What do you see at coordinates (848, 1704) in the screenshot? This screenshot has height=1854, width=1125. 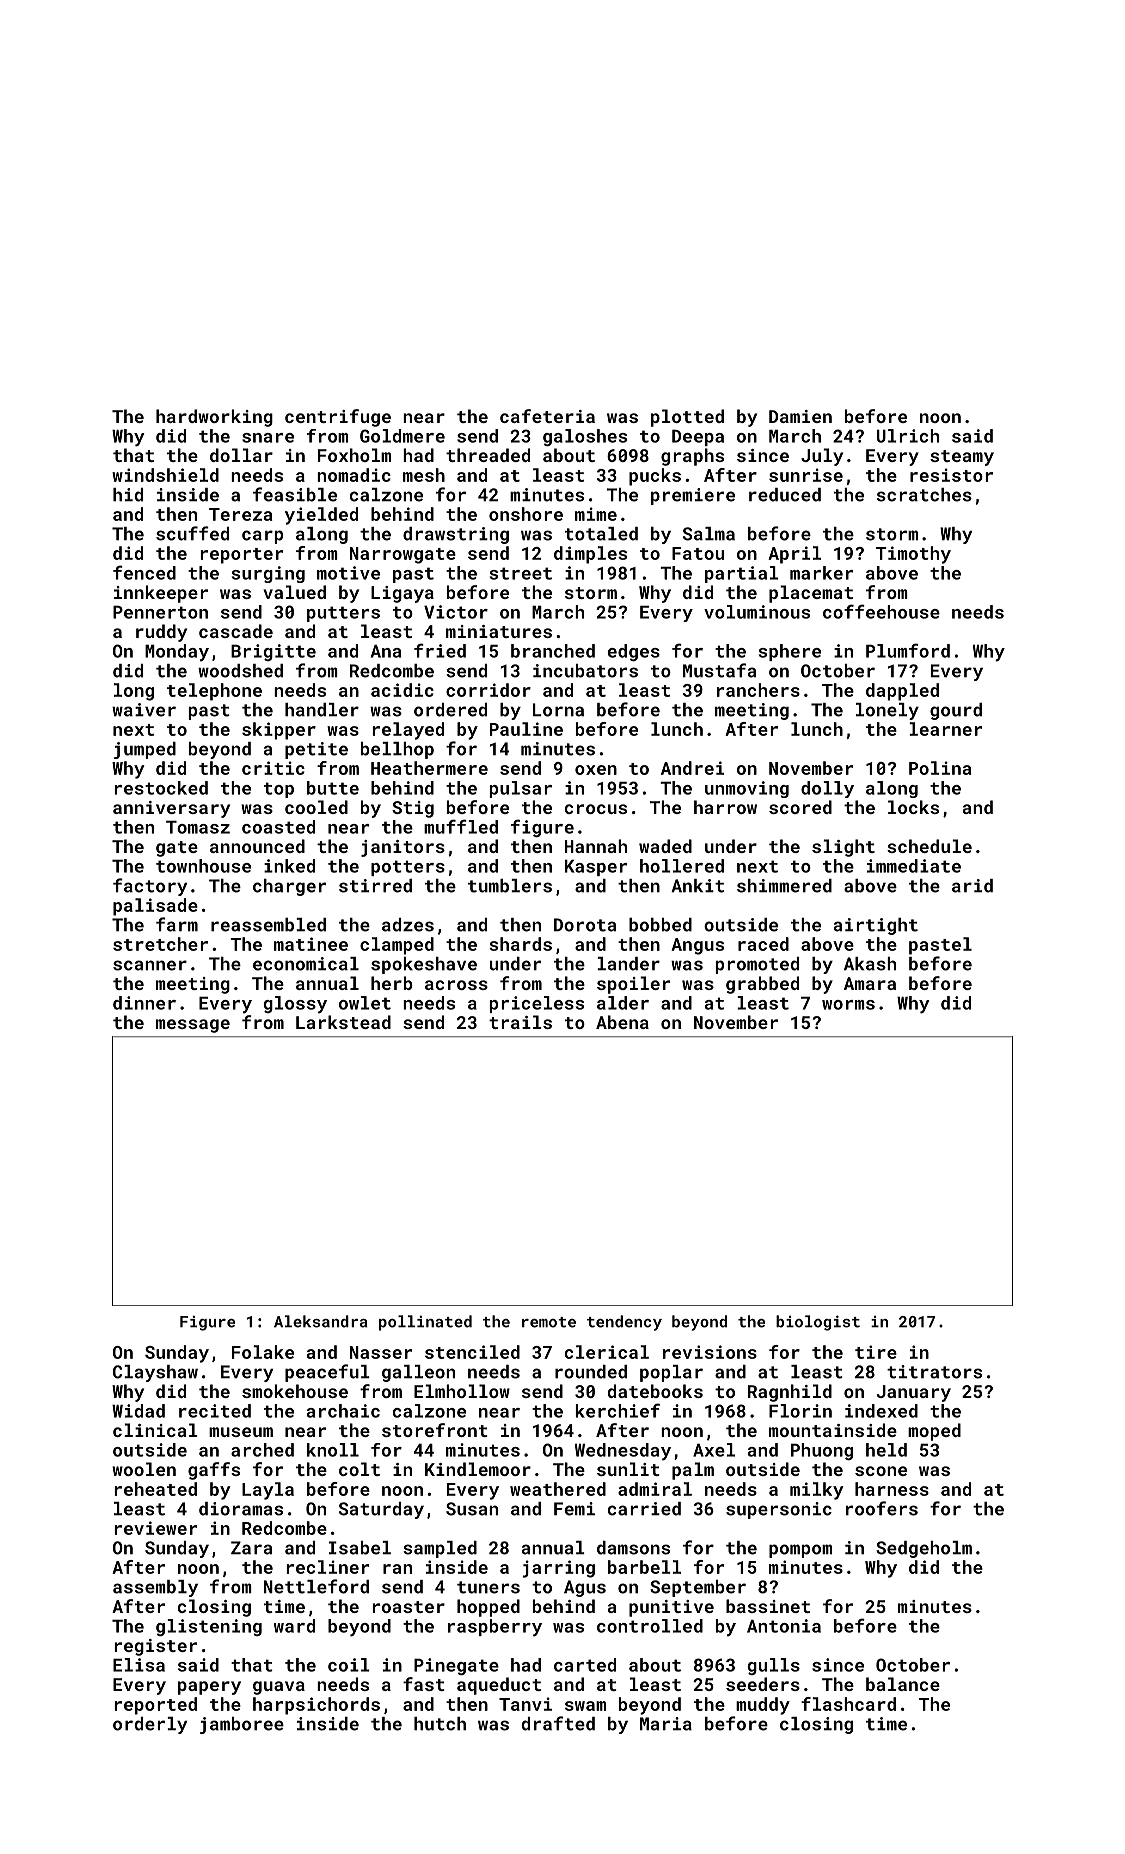 I see `flashcard` at bounding box center [848, 1704].
